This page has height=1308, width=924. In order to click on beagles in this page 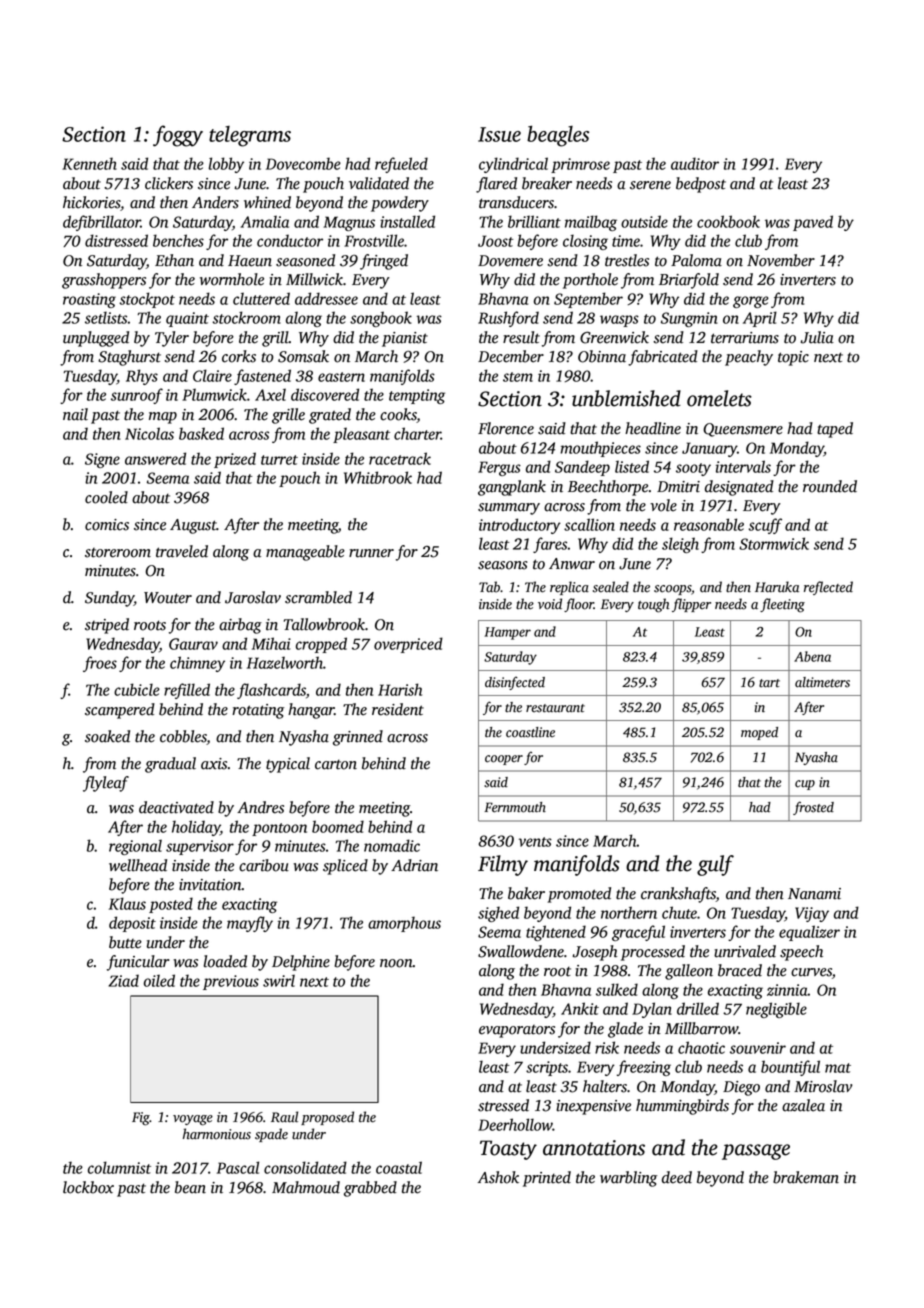, I will do `click(558, 136)`.
